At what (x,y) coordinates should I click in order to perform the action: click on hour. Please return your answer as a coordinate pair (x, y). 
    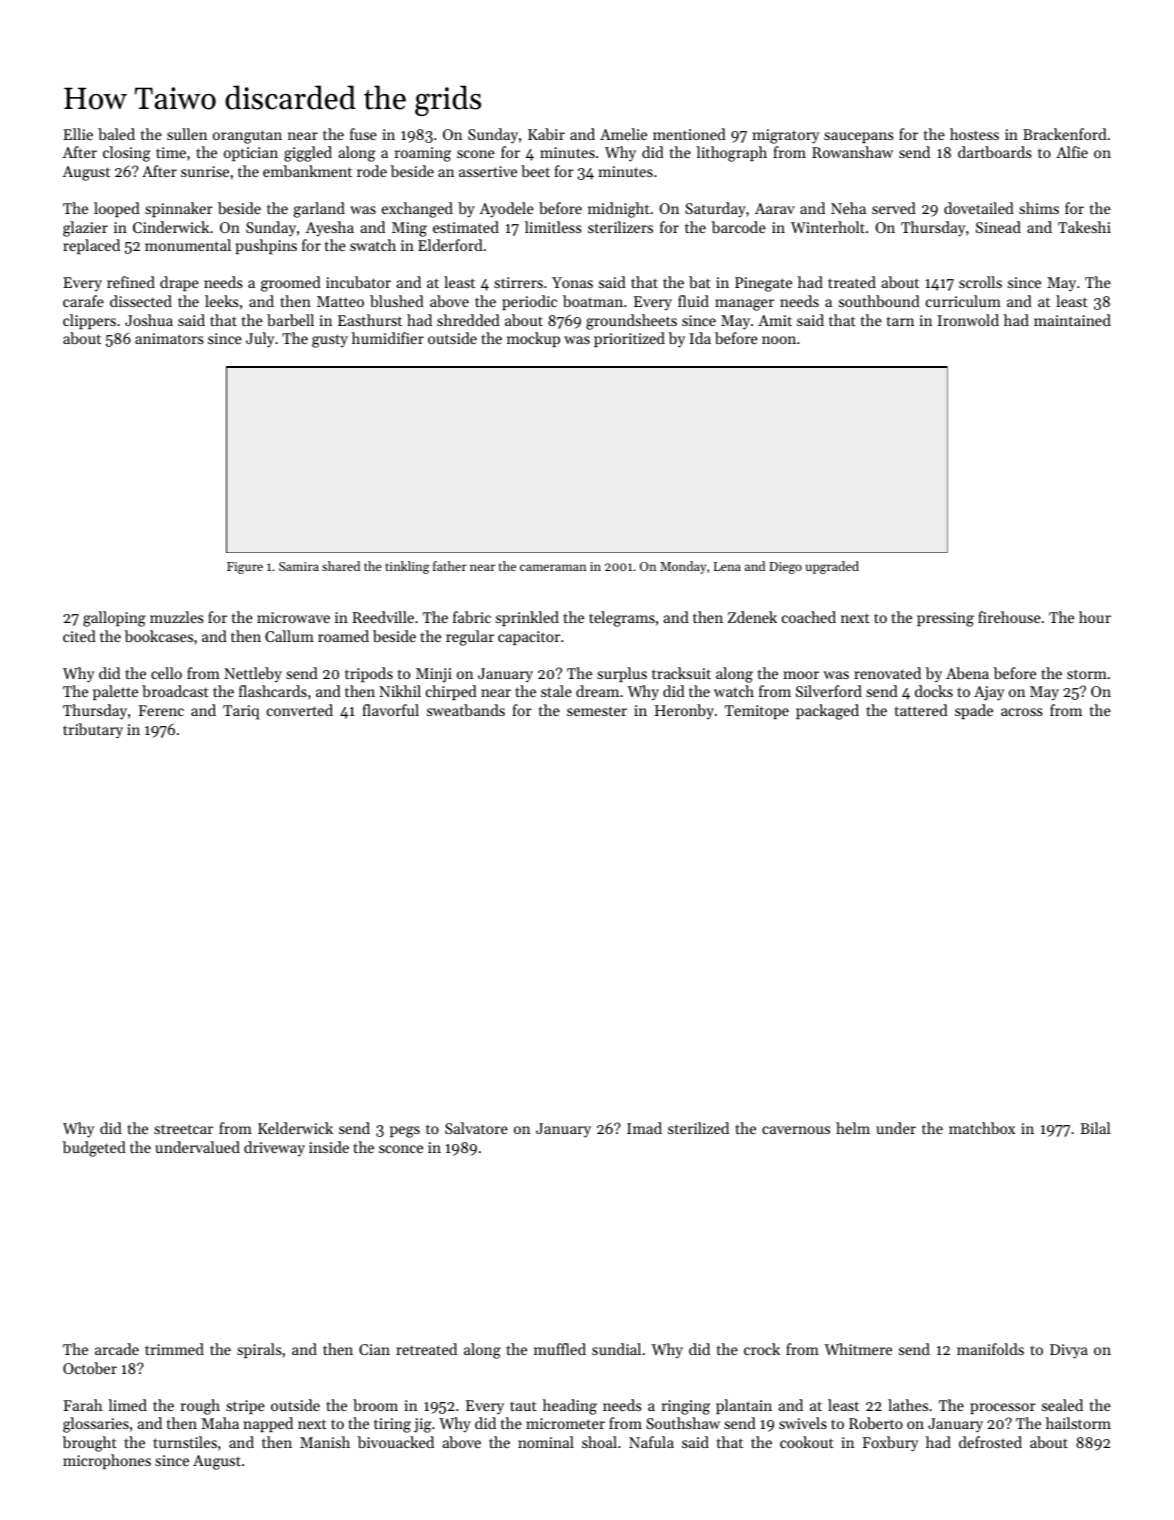
    Looking at the image, I should click on (1095, 617).
